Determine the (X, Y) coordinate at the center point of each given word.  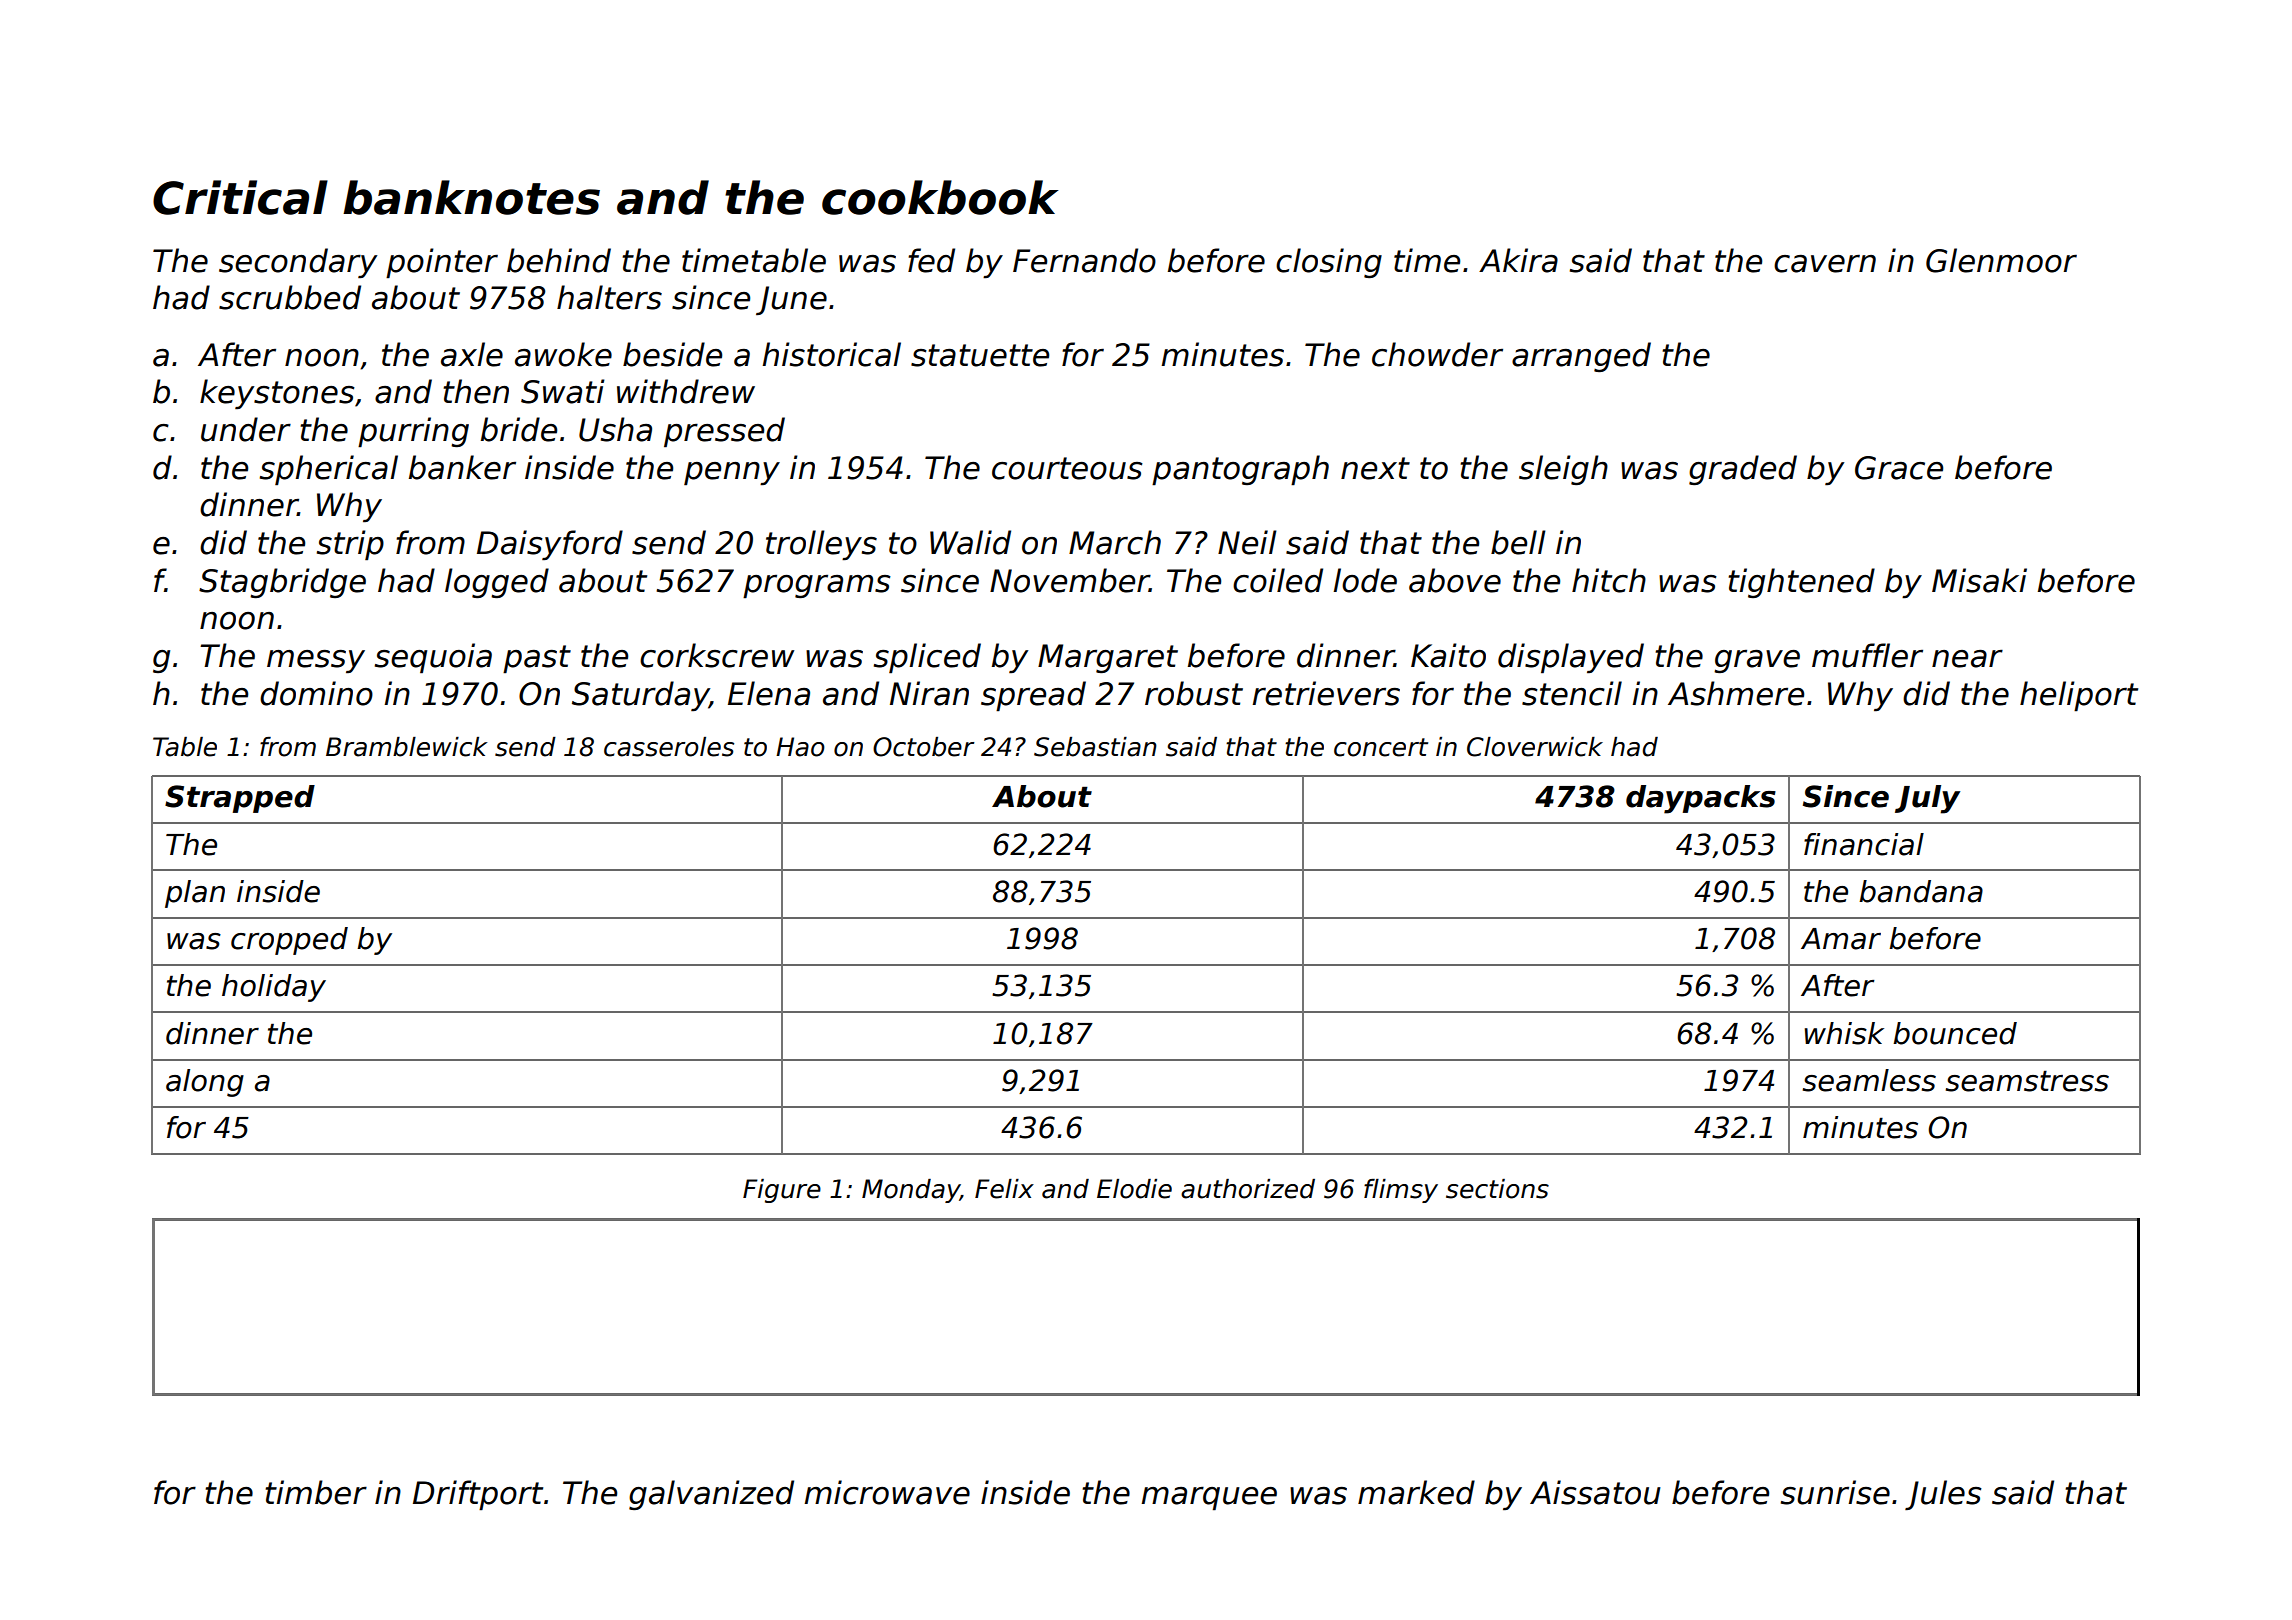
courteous (1067, 468)
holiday (274, 988)
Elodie (1134, 1189)
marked (1416, 1492)
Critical (240, 197)
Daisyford (550, 545)
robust (1194, 693)
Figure (782, 1191)
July (1927, 799)
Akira (1518, 260)
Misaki (1979, 580)
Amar (1841, 939)
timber (316, 1492)
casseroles (669, 747)
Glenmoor (2001, 260)
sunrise (1835, 1492)
